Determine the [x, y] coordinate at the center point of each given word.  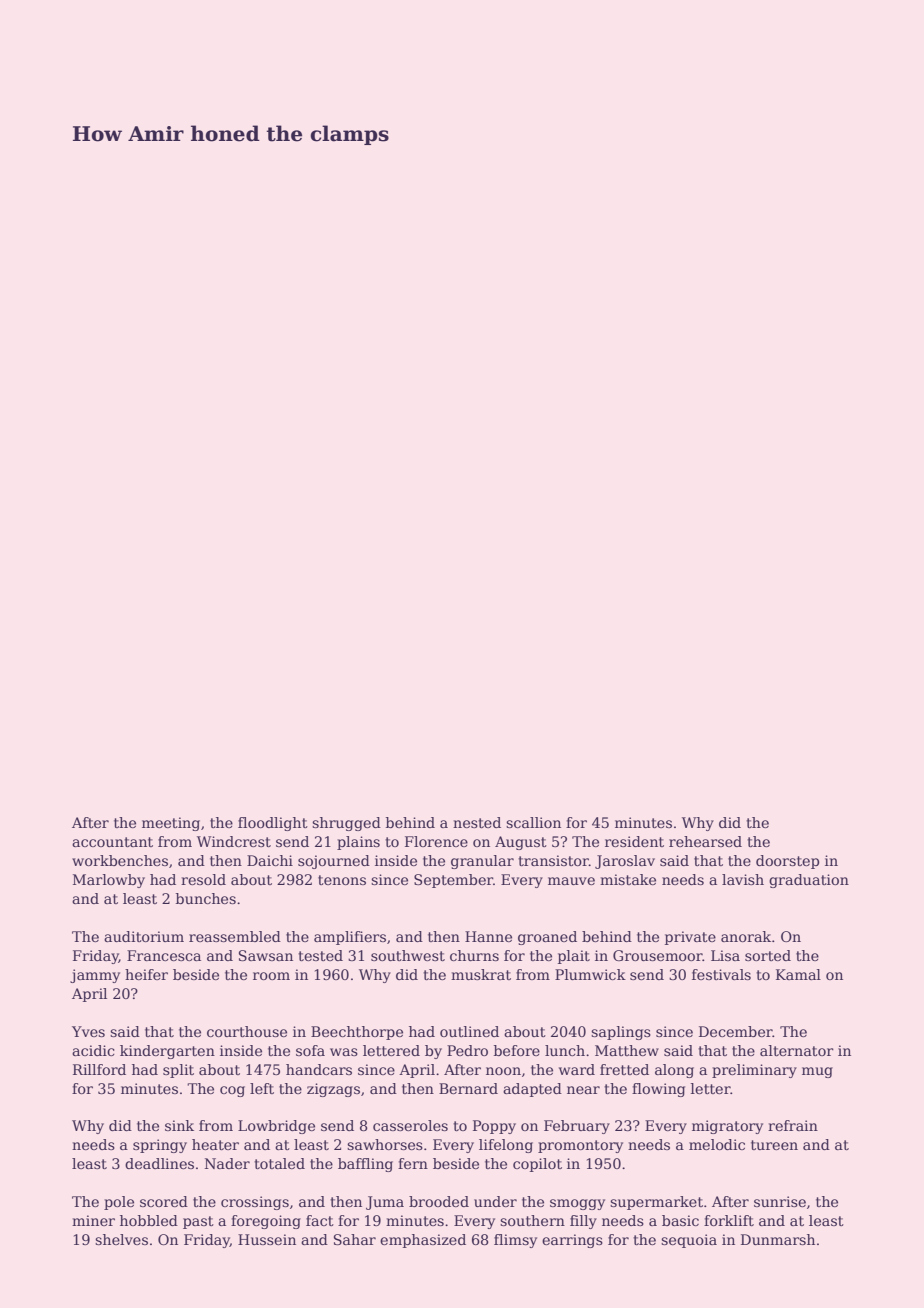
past [198, 1222]
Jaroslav [625, 862]
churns [474, 955]
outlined [469, 1031]
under [495, 1201]
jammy [95, 976]
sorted [768, 955]
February [577, 1127]
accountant [112, 842]
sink [179, 1125]
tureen [774, 1145]
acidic [93, 1050]
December [736, 1031]
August [521, 843]
